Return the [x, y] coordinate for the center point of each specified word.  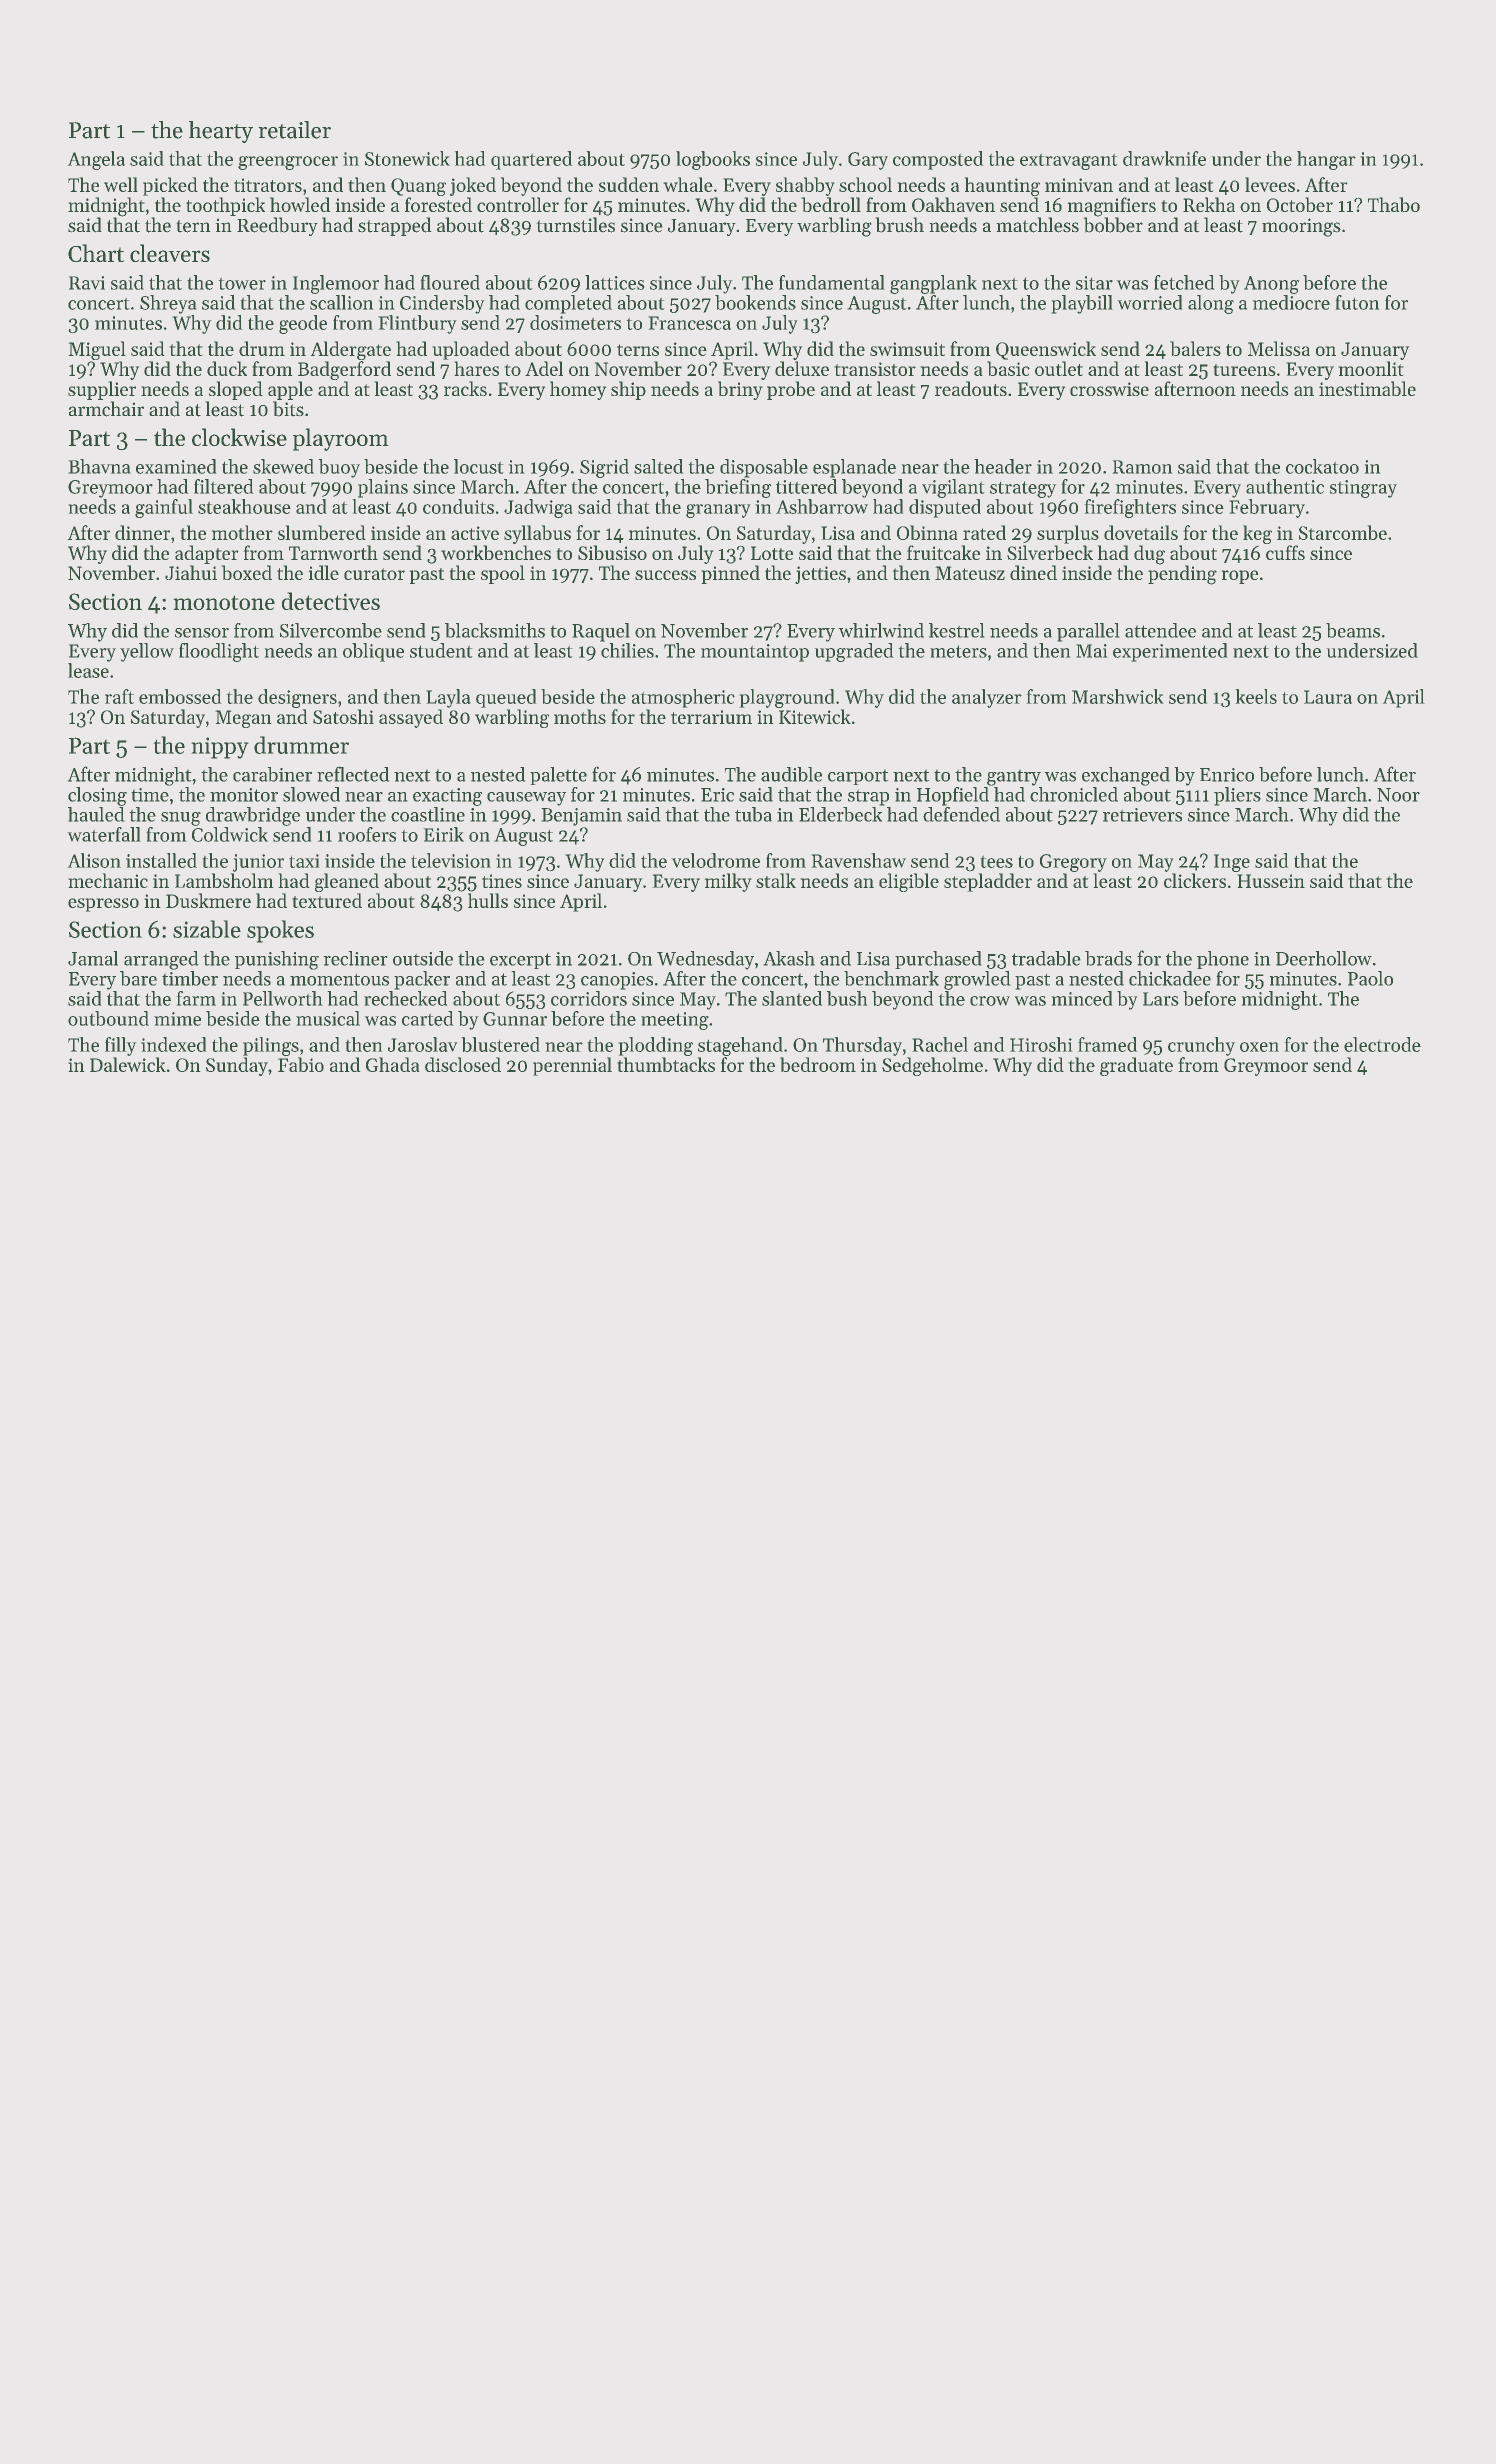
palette [558, 776]
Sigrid [604, 468]
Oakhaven [953, 204]
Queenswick [1046, 350]
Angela [96, 160]
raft [119, 696]
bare [138, 978]
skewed [283, 466]
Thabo [1394, 204]
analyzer [987, 698]
